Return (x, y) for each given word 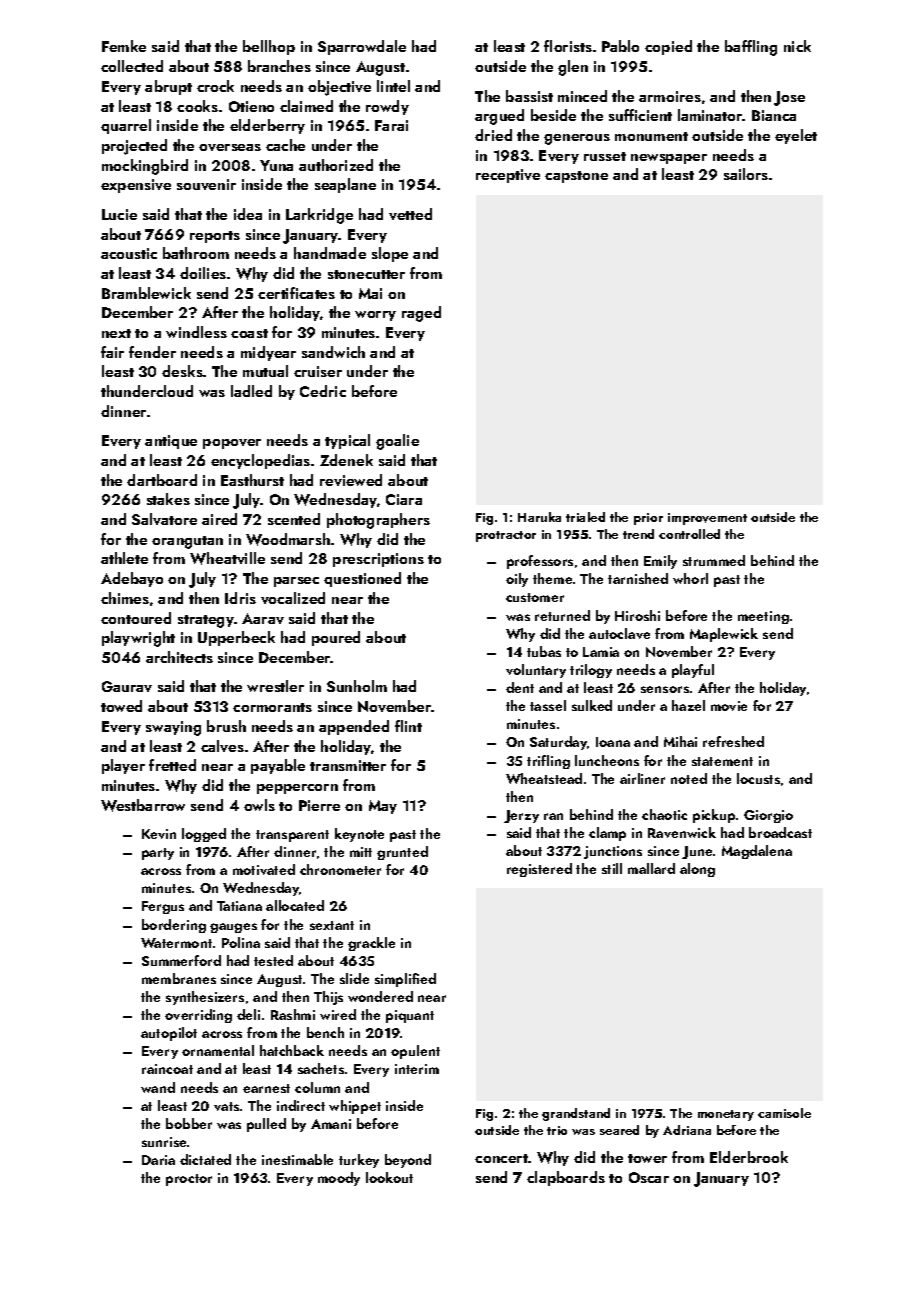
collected (132, 66)
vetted (410, 214)
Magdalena (757, 852)
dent (520, 687)
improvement (707, 519)
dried (493, 135)
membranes (179, 978)
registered (539, 870)
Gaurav (127, 686)
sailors (746, 174)
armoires (670, 96)
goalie (397, 442)
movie (729, 706)
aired (219, 519)
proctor (189, 1180)
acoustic (129, 253)
